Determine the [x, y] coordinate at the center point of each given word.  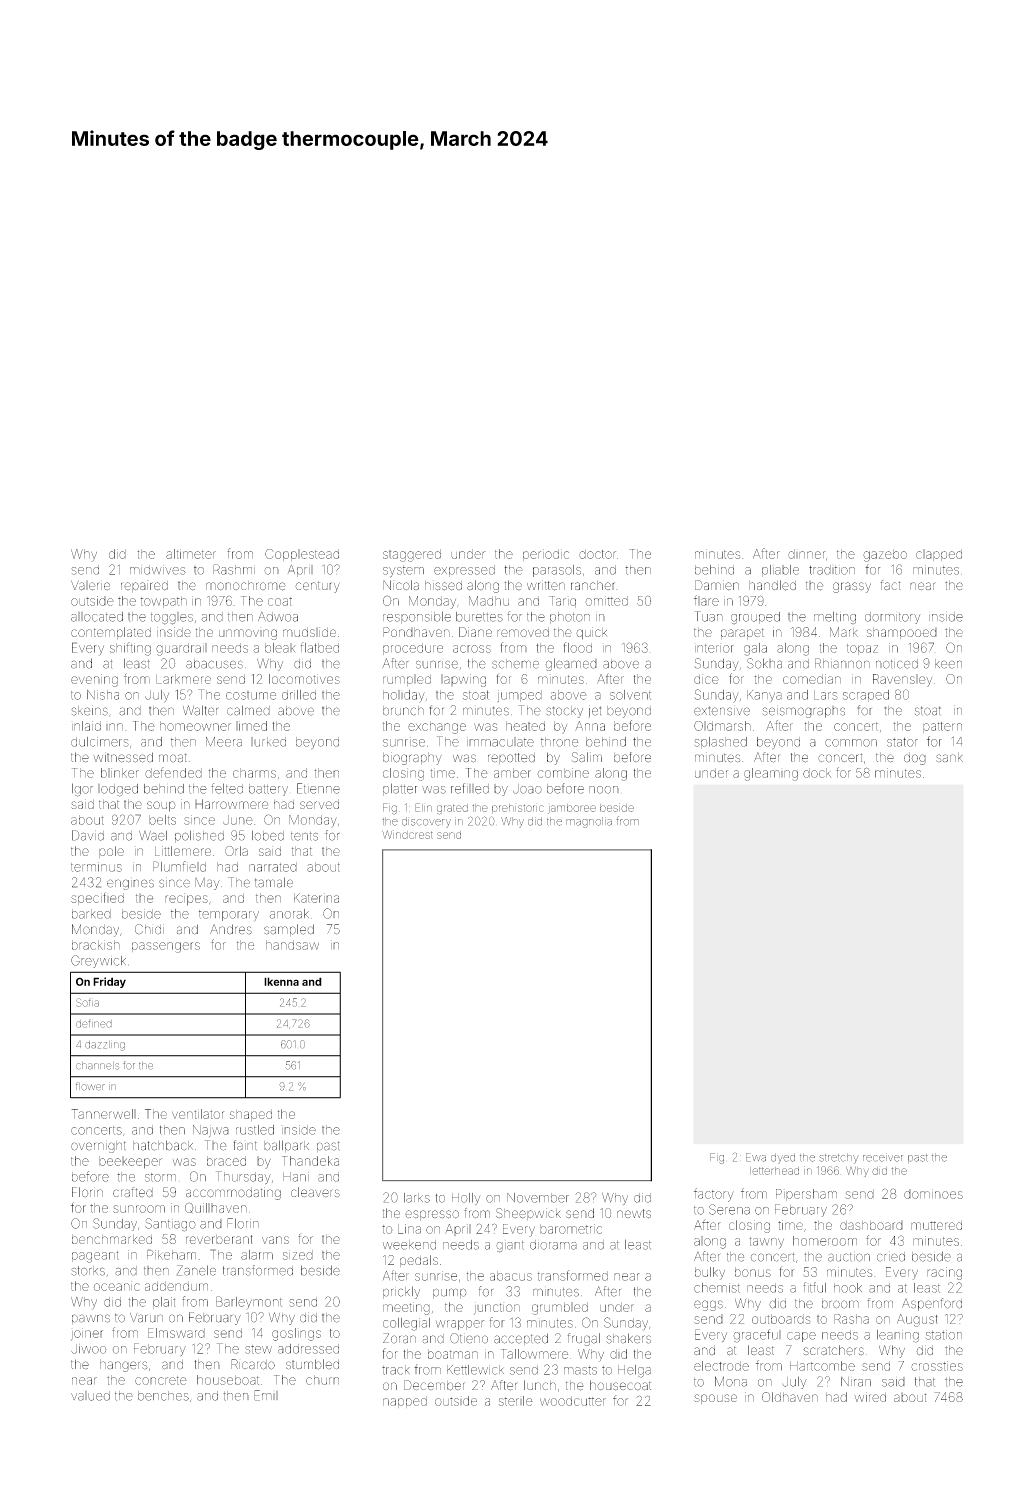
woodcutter [573, 1401]
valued [90, 1396]
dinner [807, 554]
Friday [109, 982]
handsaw [292, 945]
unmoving [248, 634]
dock [817, 773]
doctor [597, 554]
